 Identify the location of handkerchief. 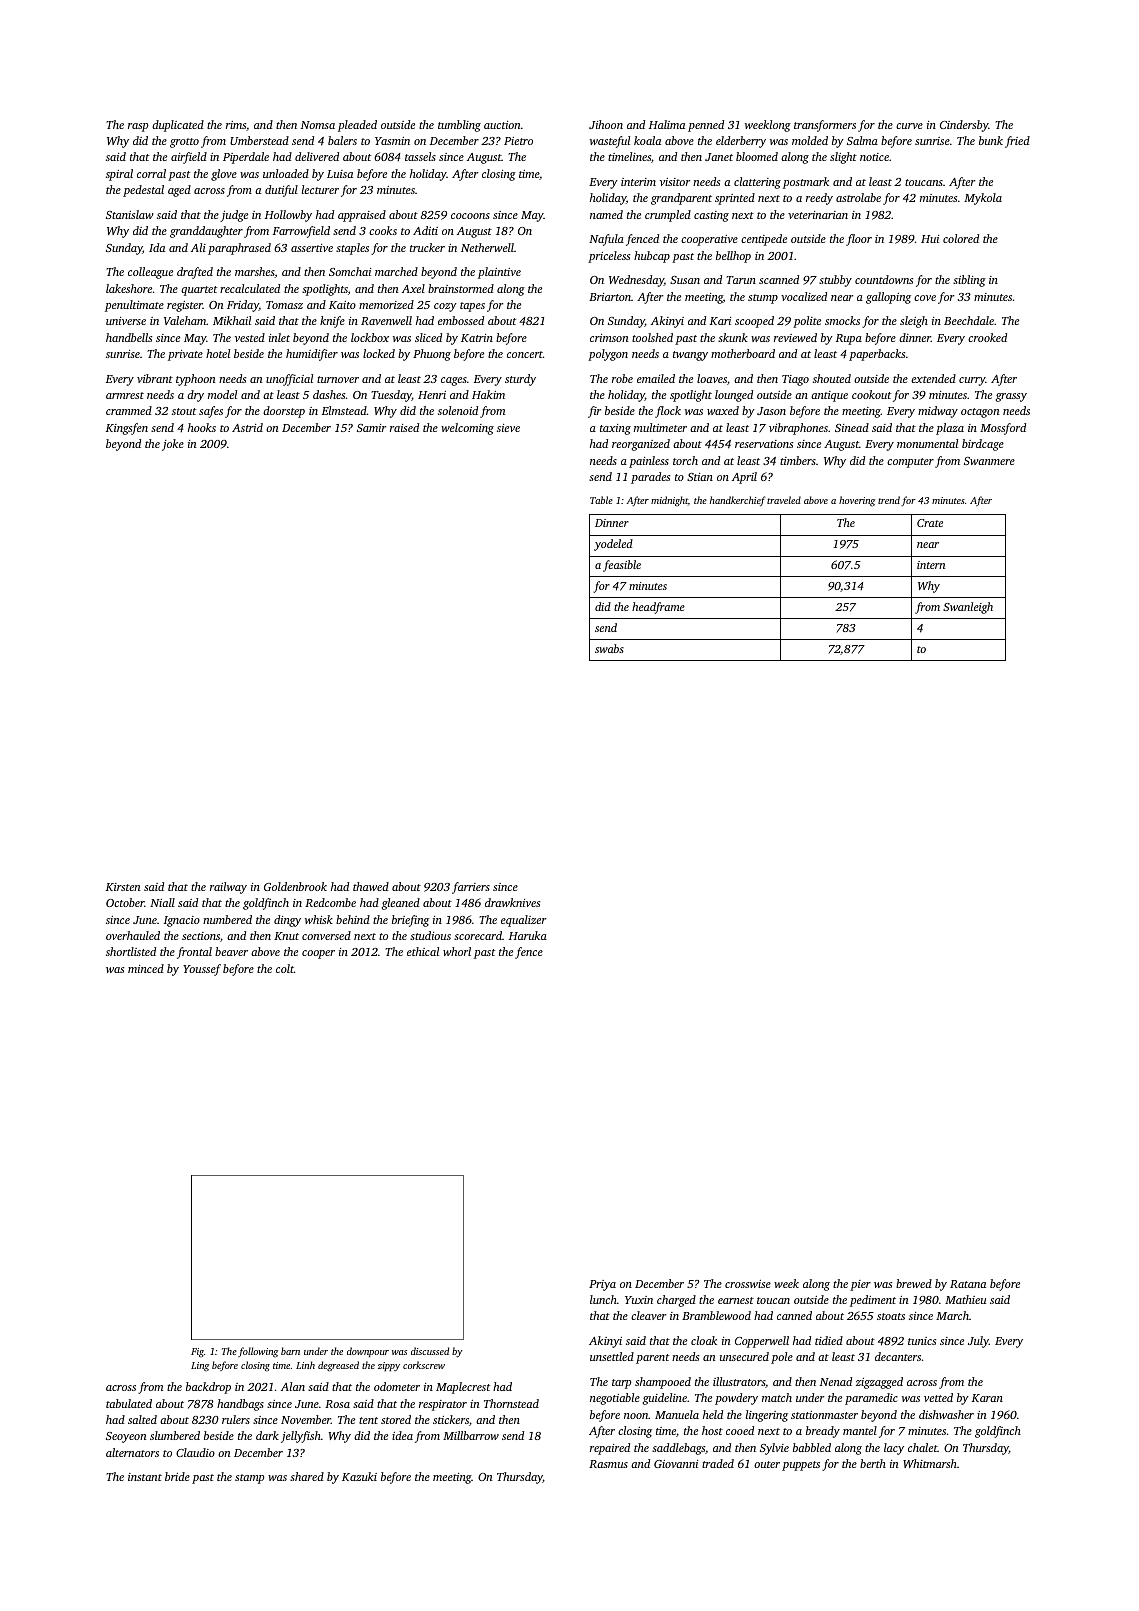
(737, 501).
